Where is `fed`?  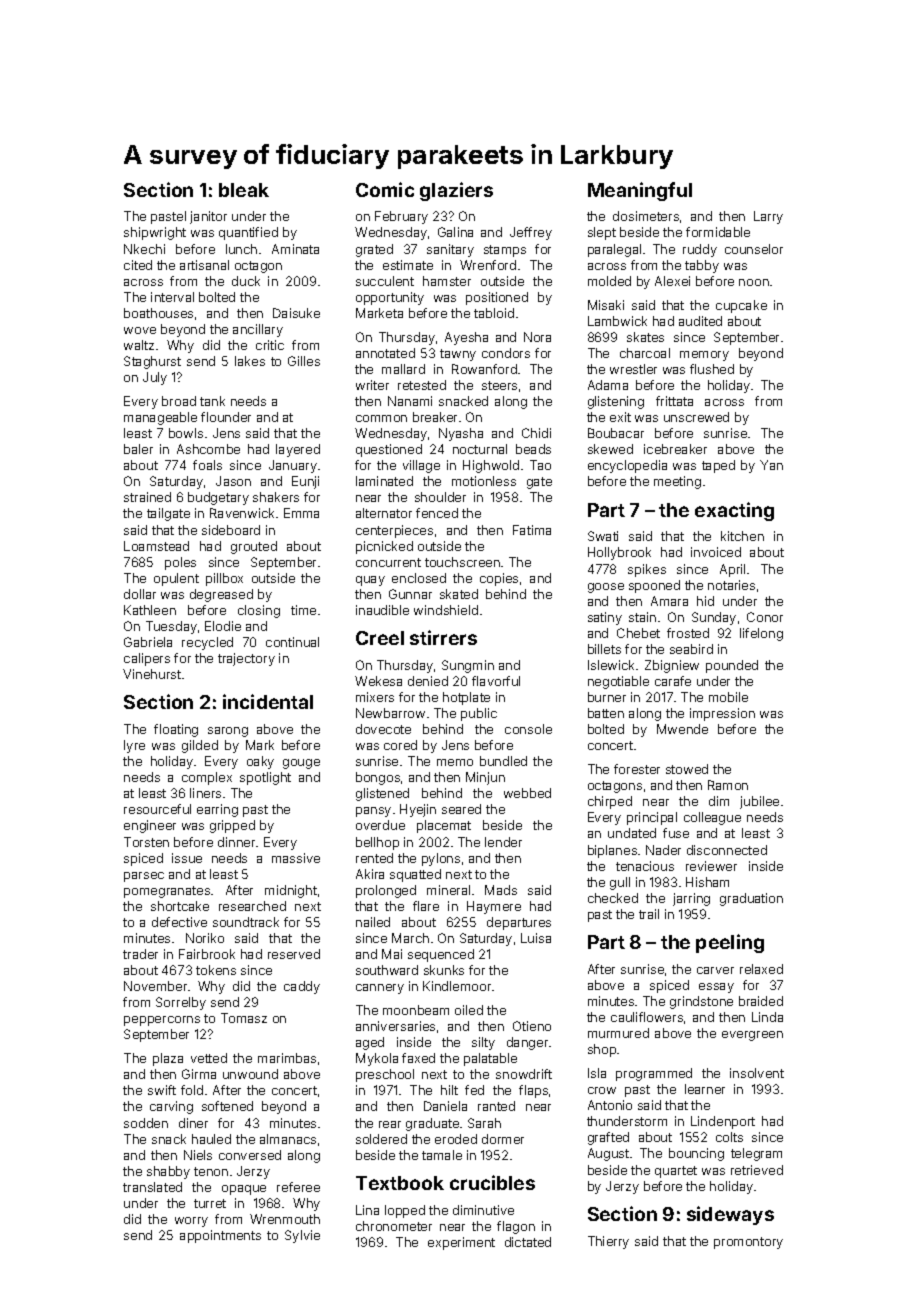 fed is located at coordinates (474, 1090).
